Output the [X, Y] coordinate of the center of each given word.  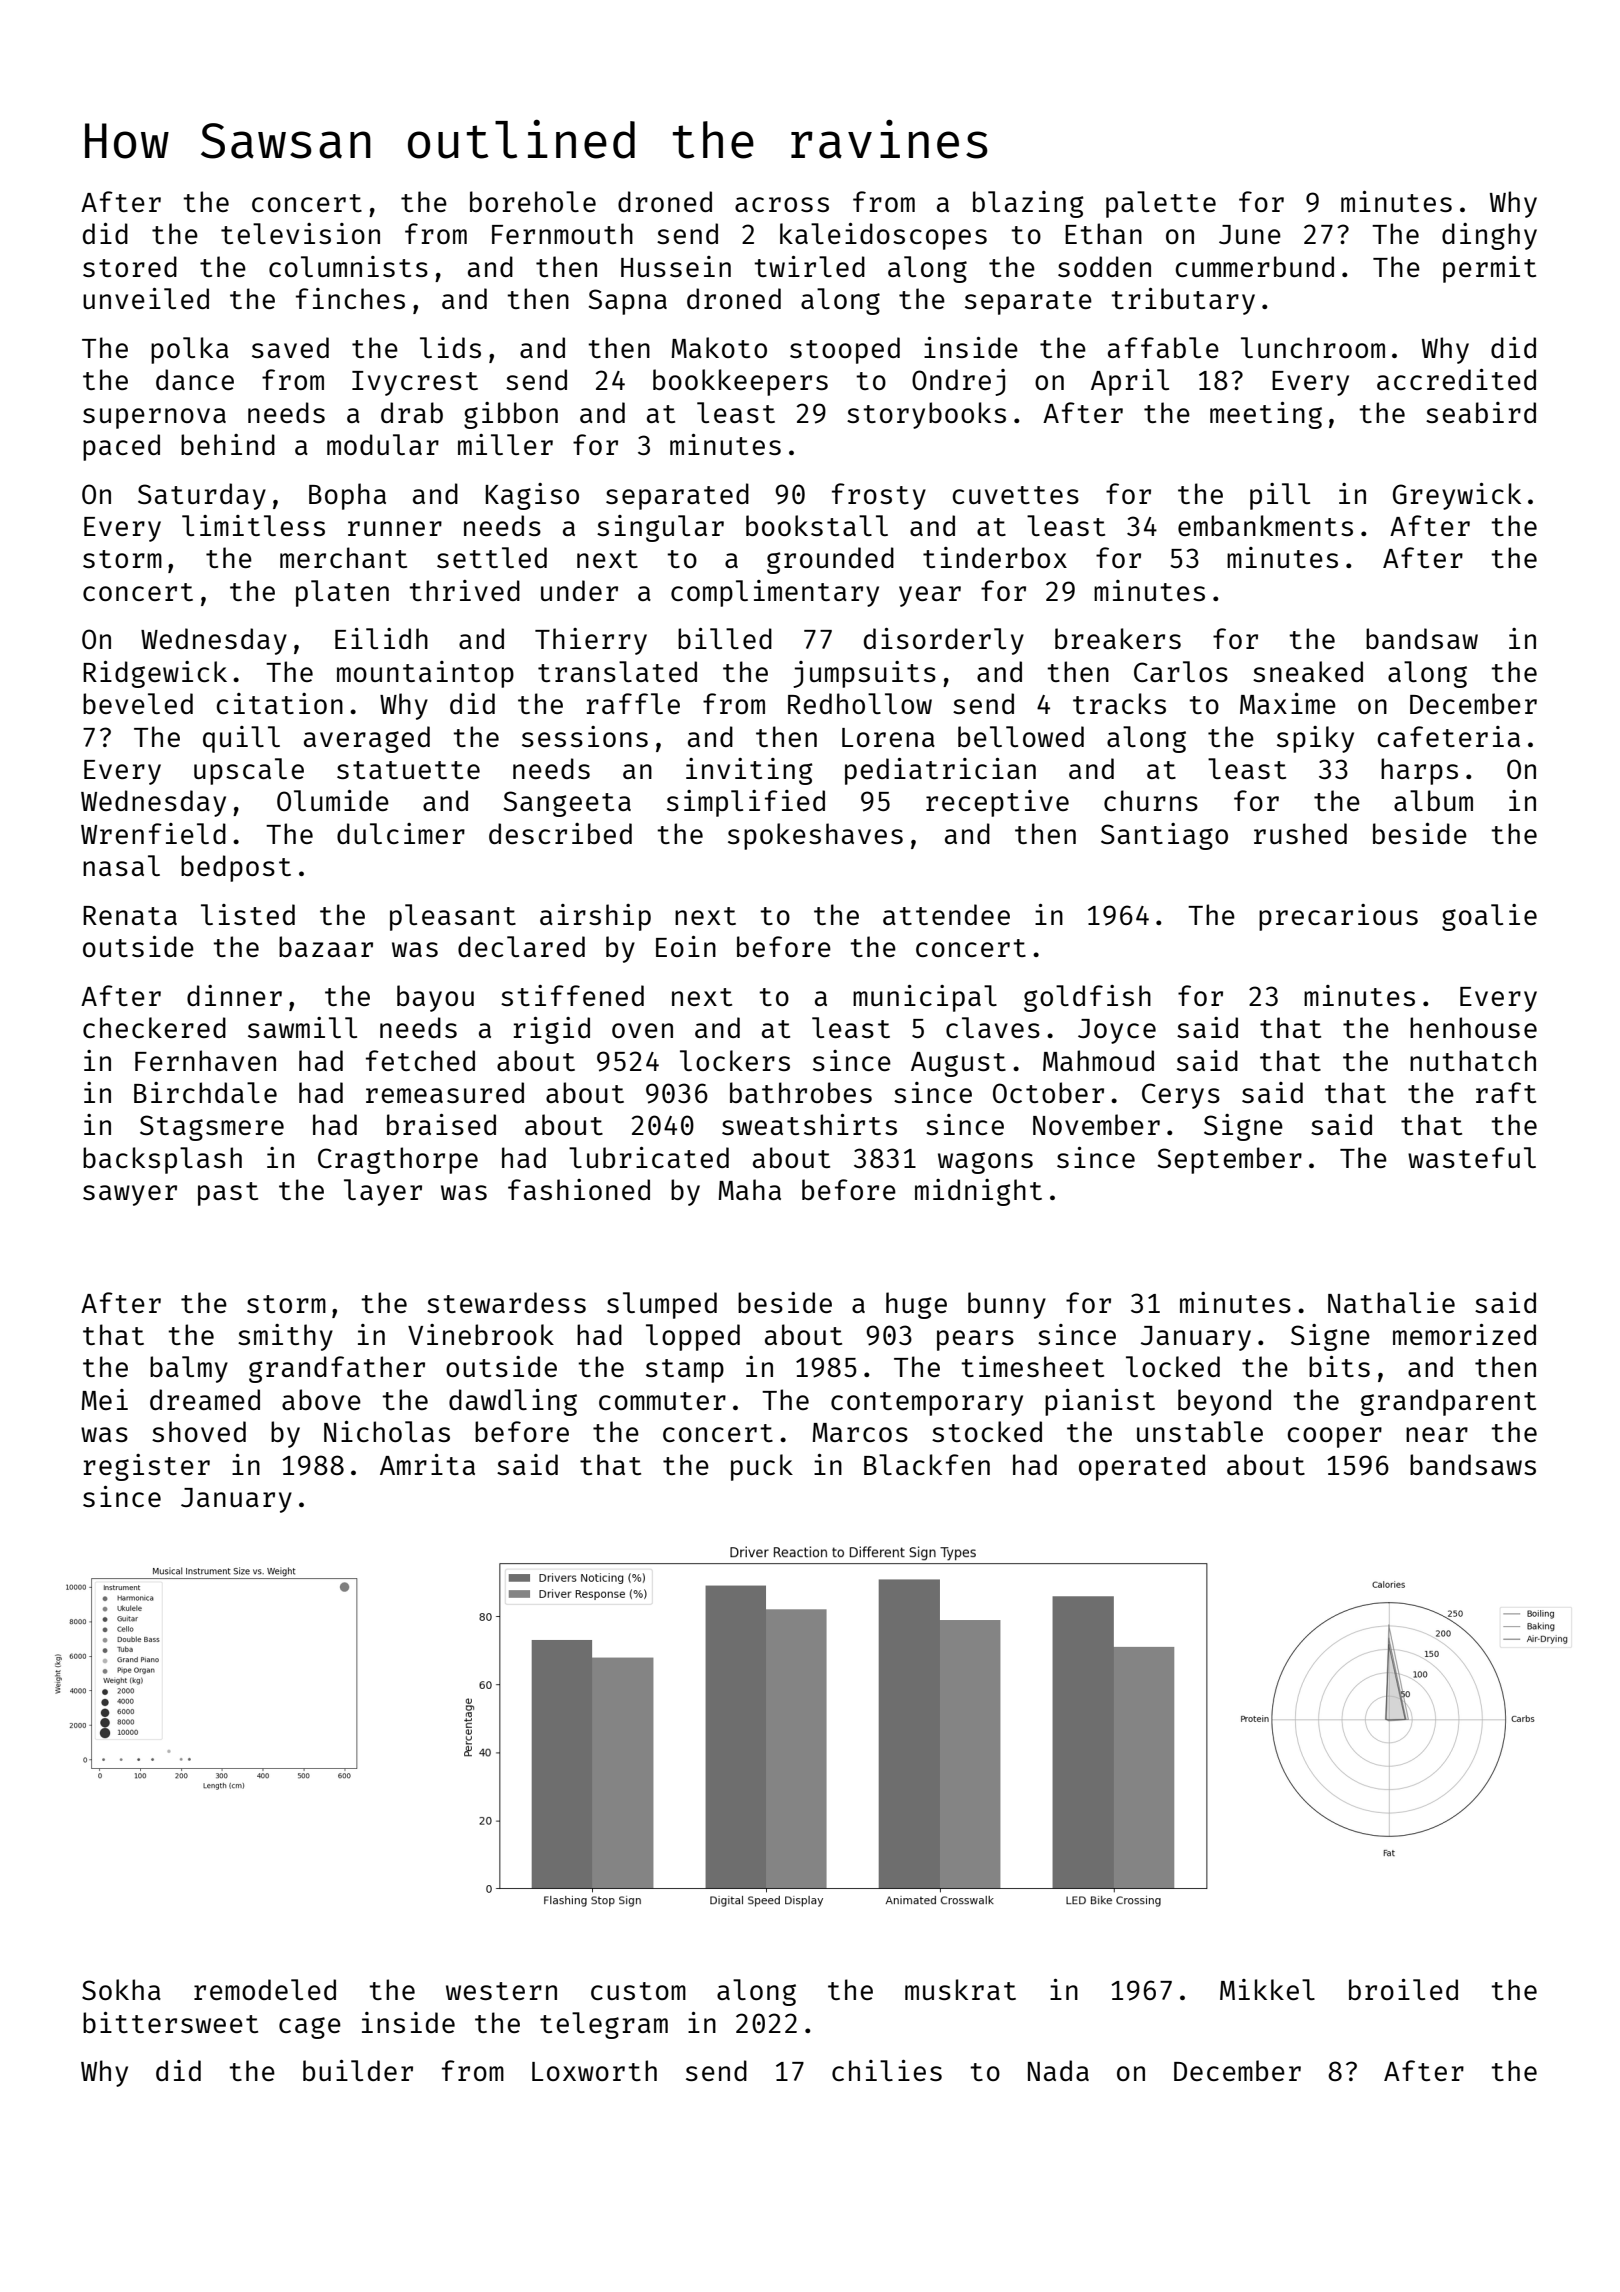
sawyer [130, 1195]
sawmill [302, 1027]
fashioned [579, 1189]
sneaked [1308, 671]
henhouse [1473, 1027]
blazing [1028, 204]
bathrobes [801, 1092]
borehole [533, 201]
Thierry [591, 641]
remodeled [265, 1989]
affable [1163, 347]
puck [762, 1467]
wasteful [1472, 1157]
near [1437, 1434]
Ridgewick [155, 674]
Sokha [121, 1989]
